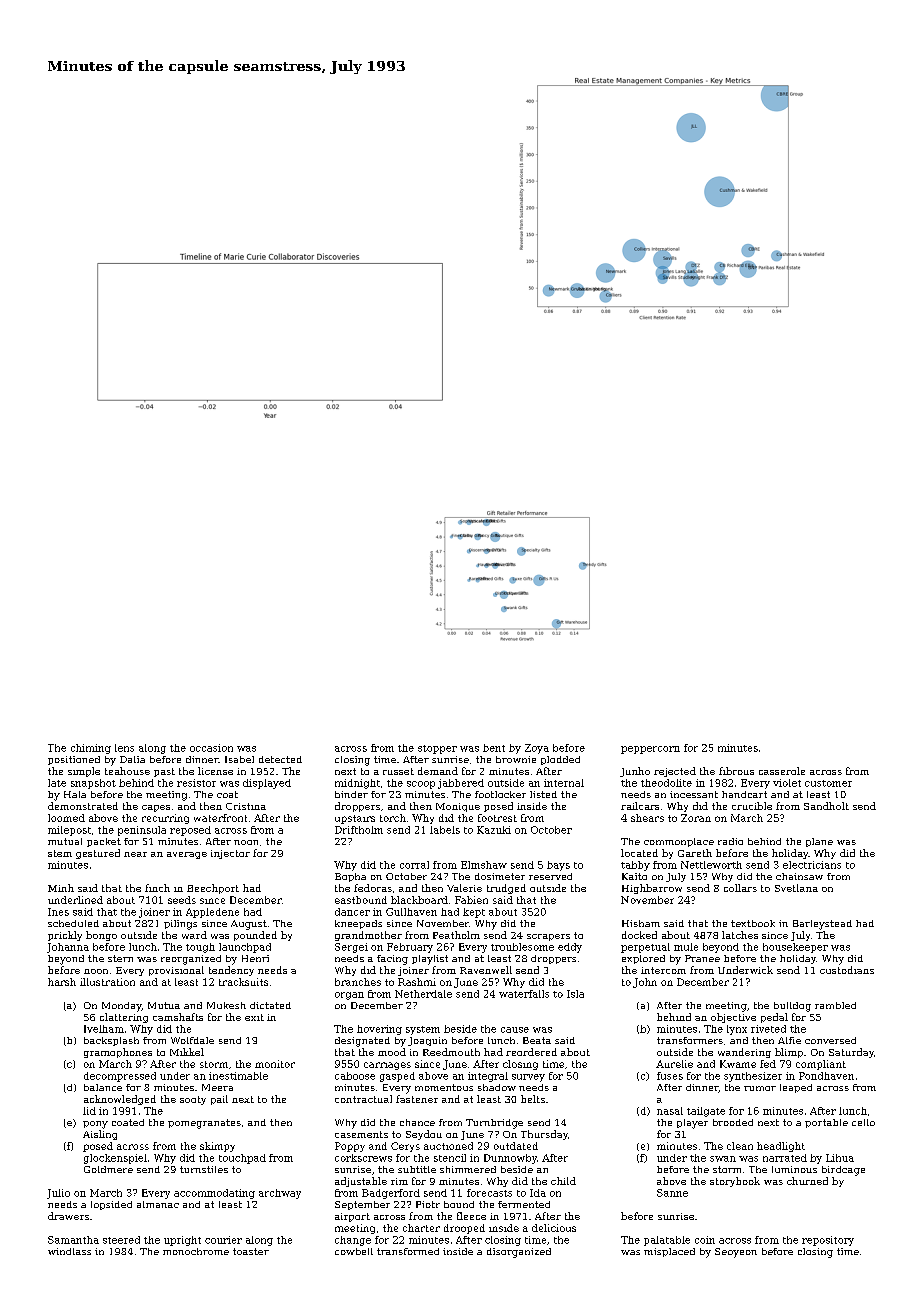 This page has height=1308, width=924. I want to click on russet, so click(398, 771).
